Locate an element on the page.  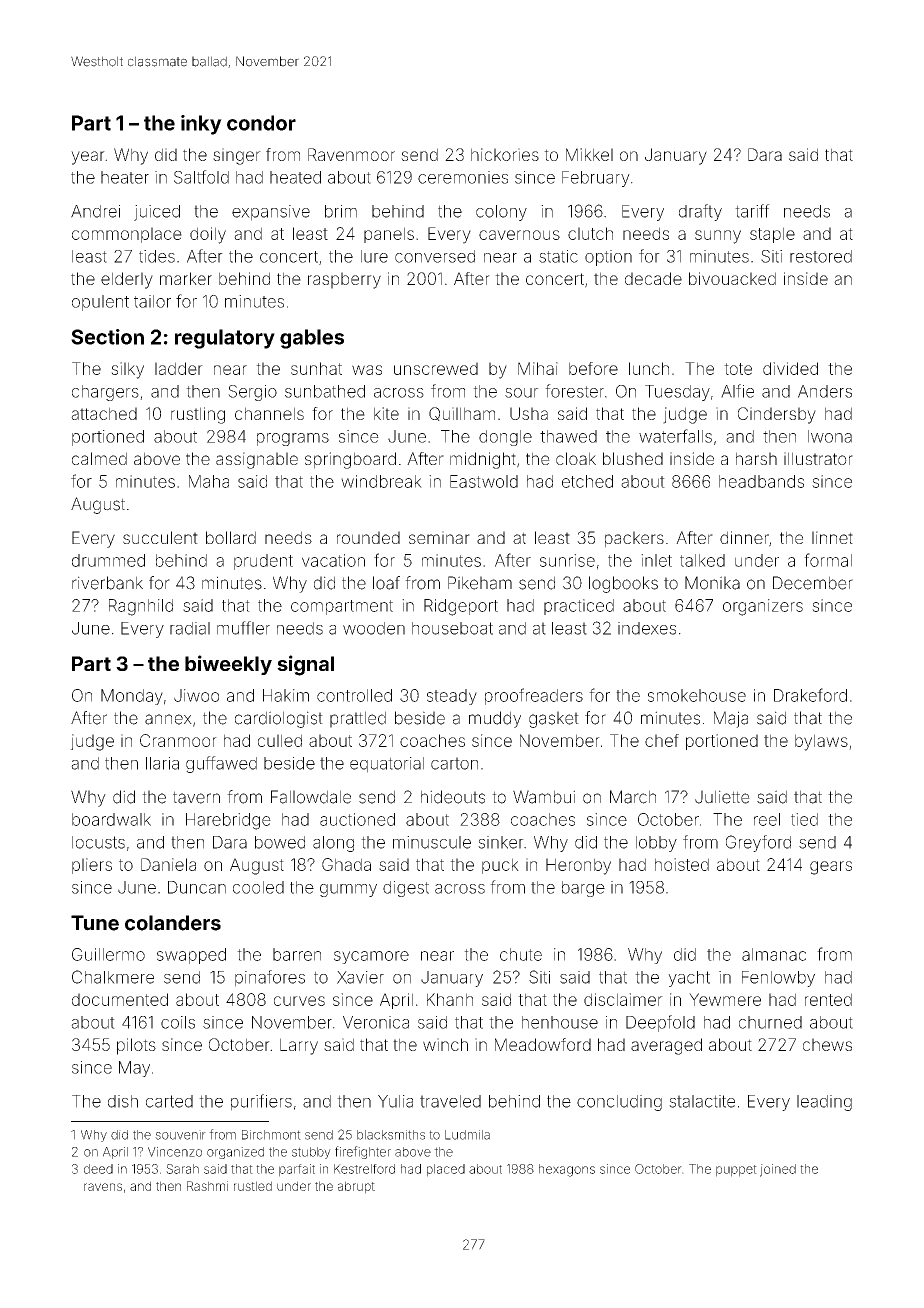
gummy is located at coordinates (348, 890).
